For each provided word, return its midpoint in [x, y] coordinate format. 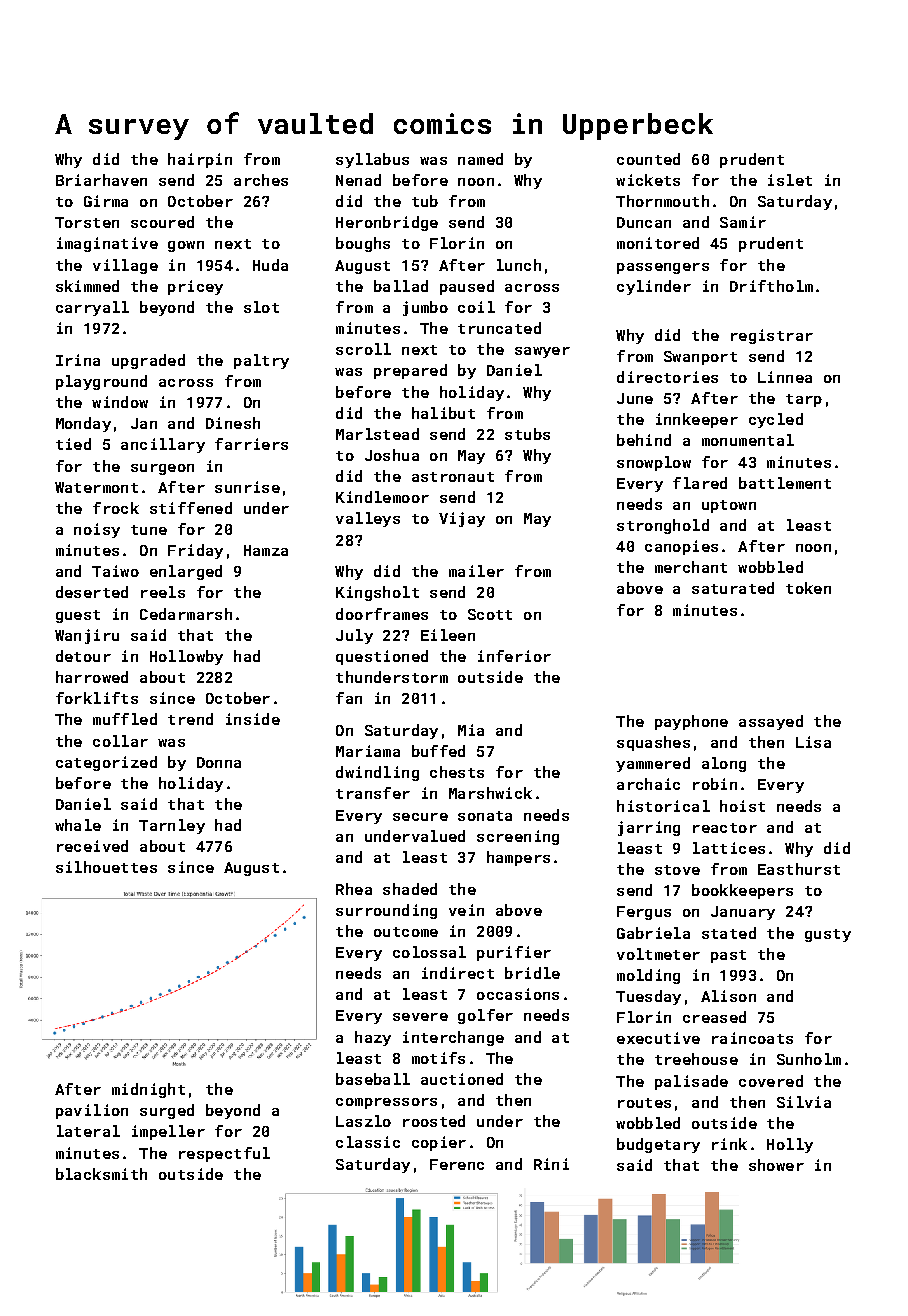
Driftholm [771, 286]
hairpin [200, 160]
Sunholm [809, 1059]
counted [648, 159]
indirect [458, 973]
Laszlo [363, 1121]
